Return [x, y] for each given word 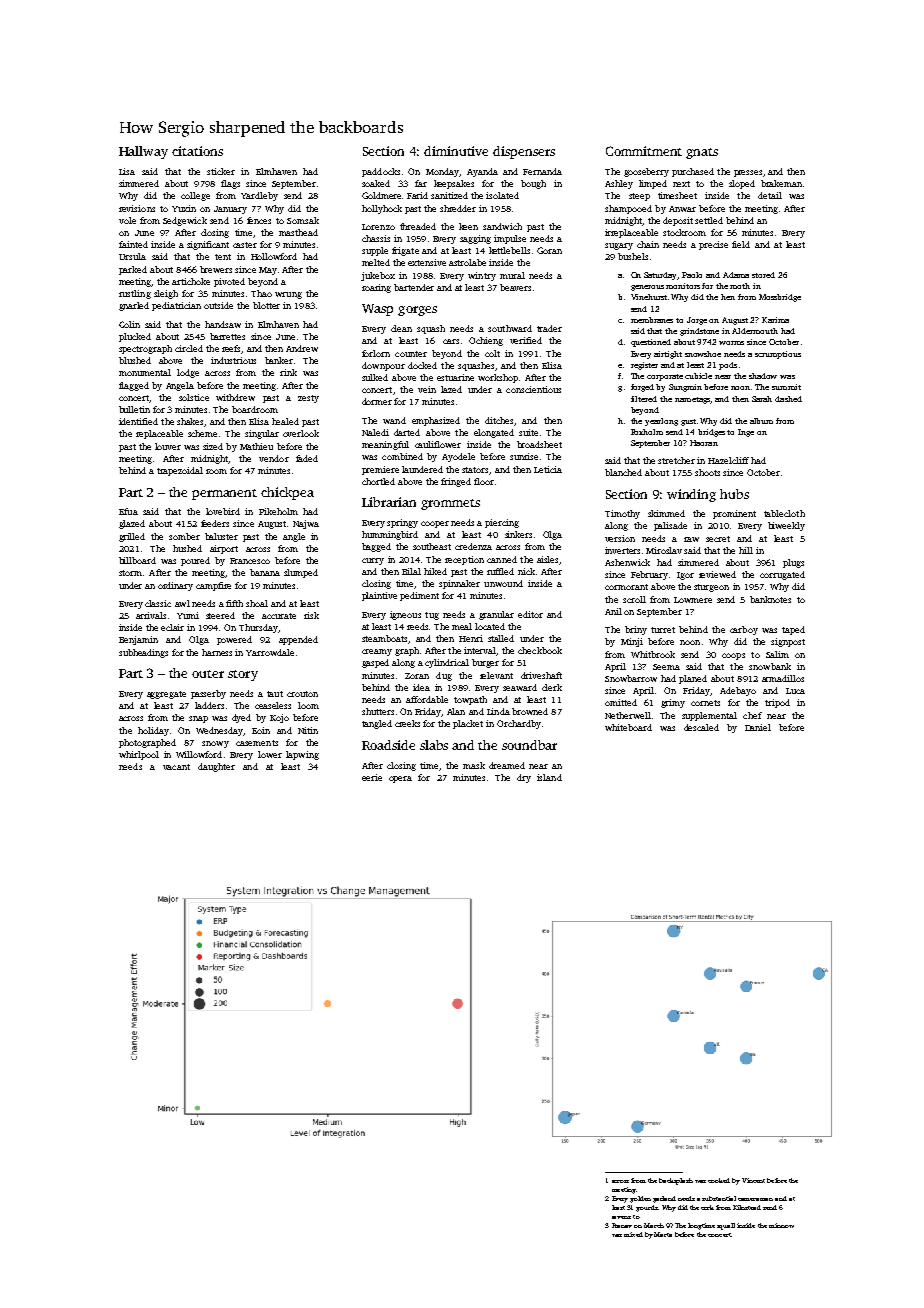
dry [524, 778]
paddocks [381, 172]
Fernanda [542, 171]
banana [265, 572]
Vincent [753, 1180]
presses [748, 173]
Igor [685, 576]
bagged [376, 547]
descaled [701, 727]
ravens [621, 1217]
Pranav [622, 1225]
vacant [176, 767]
